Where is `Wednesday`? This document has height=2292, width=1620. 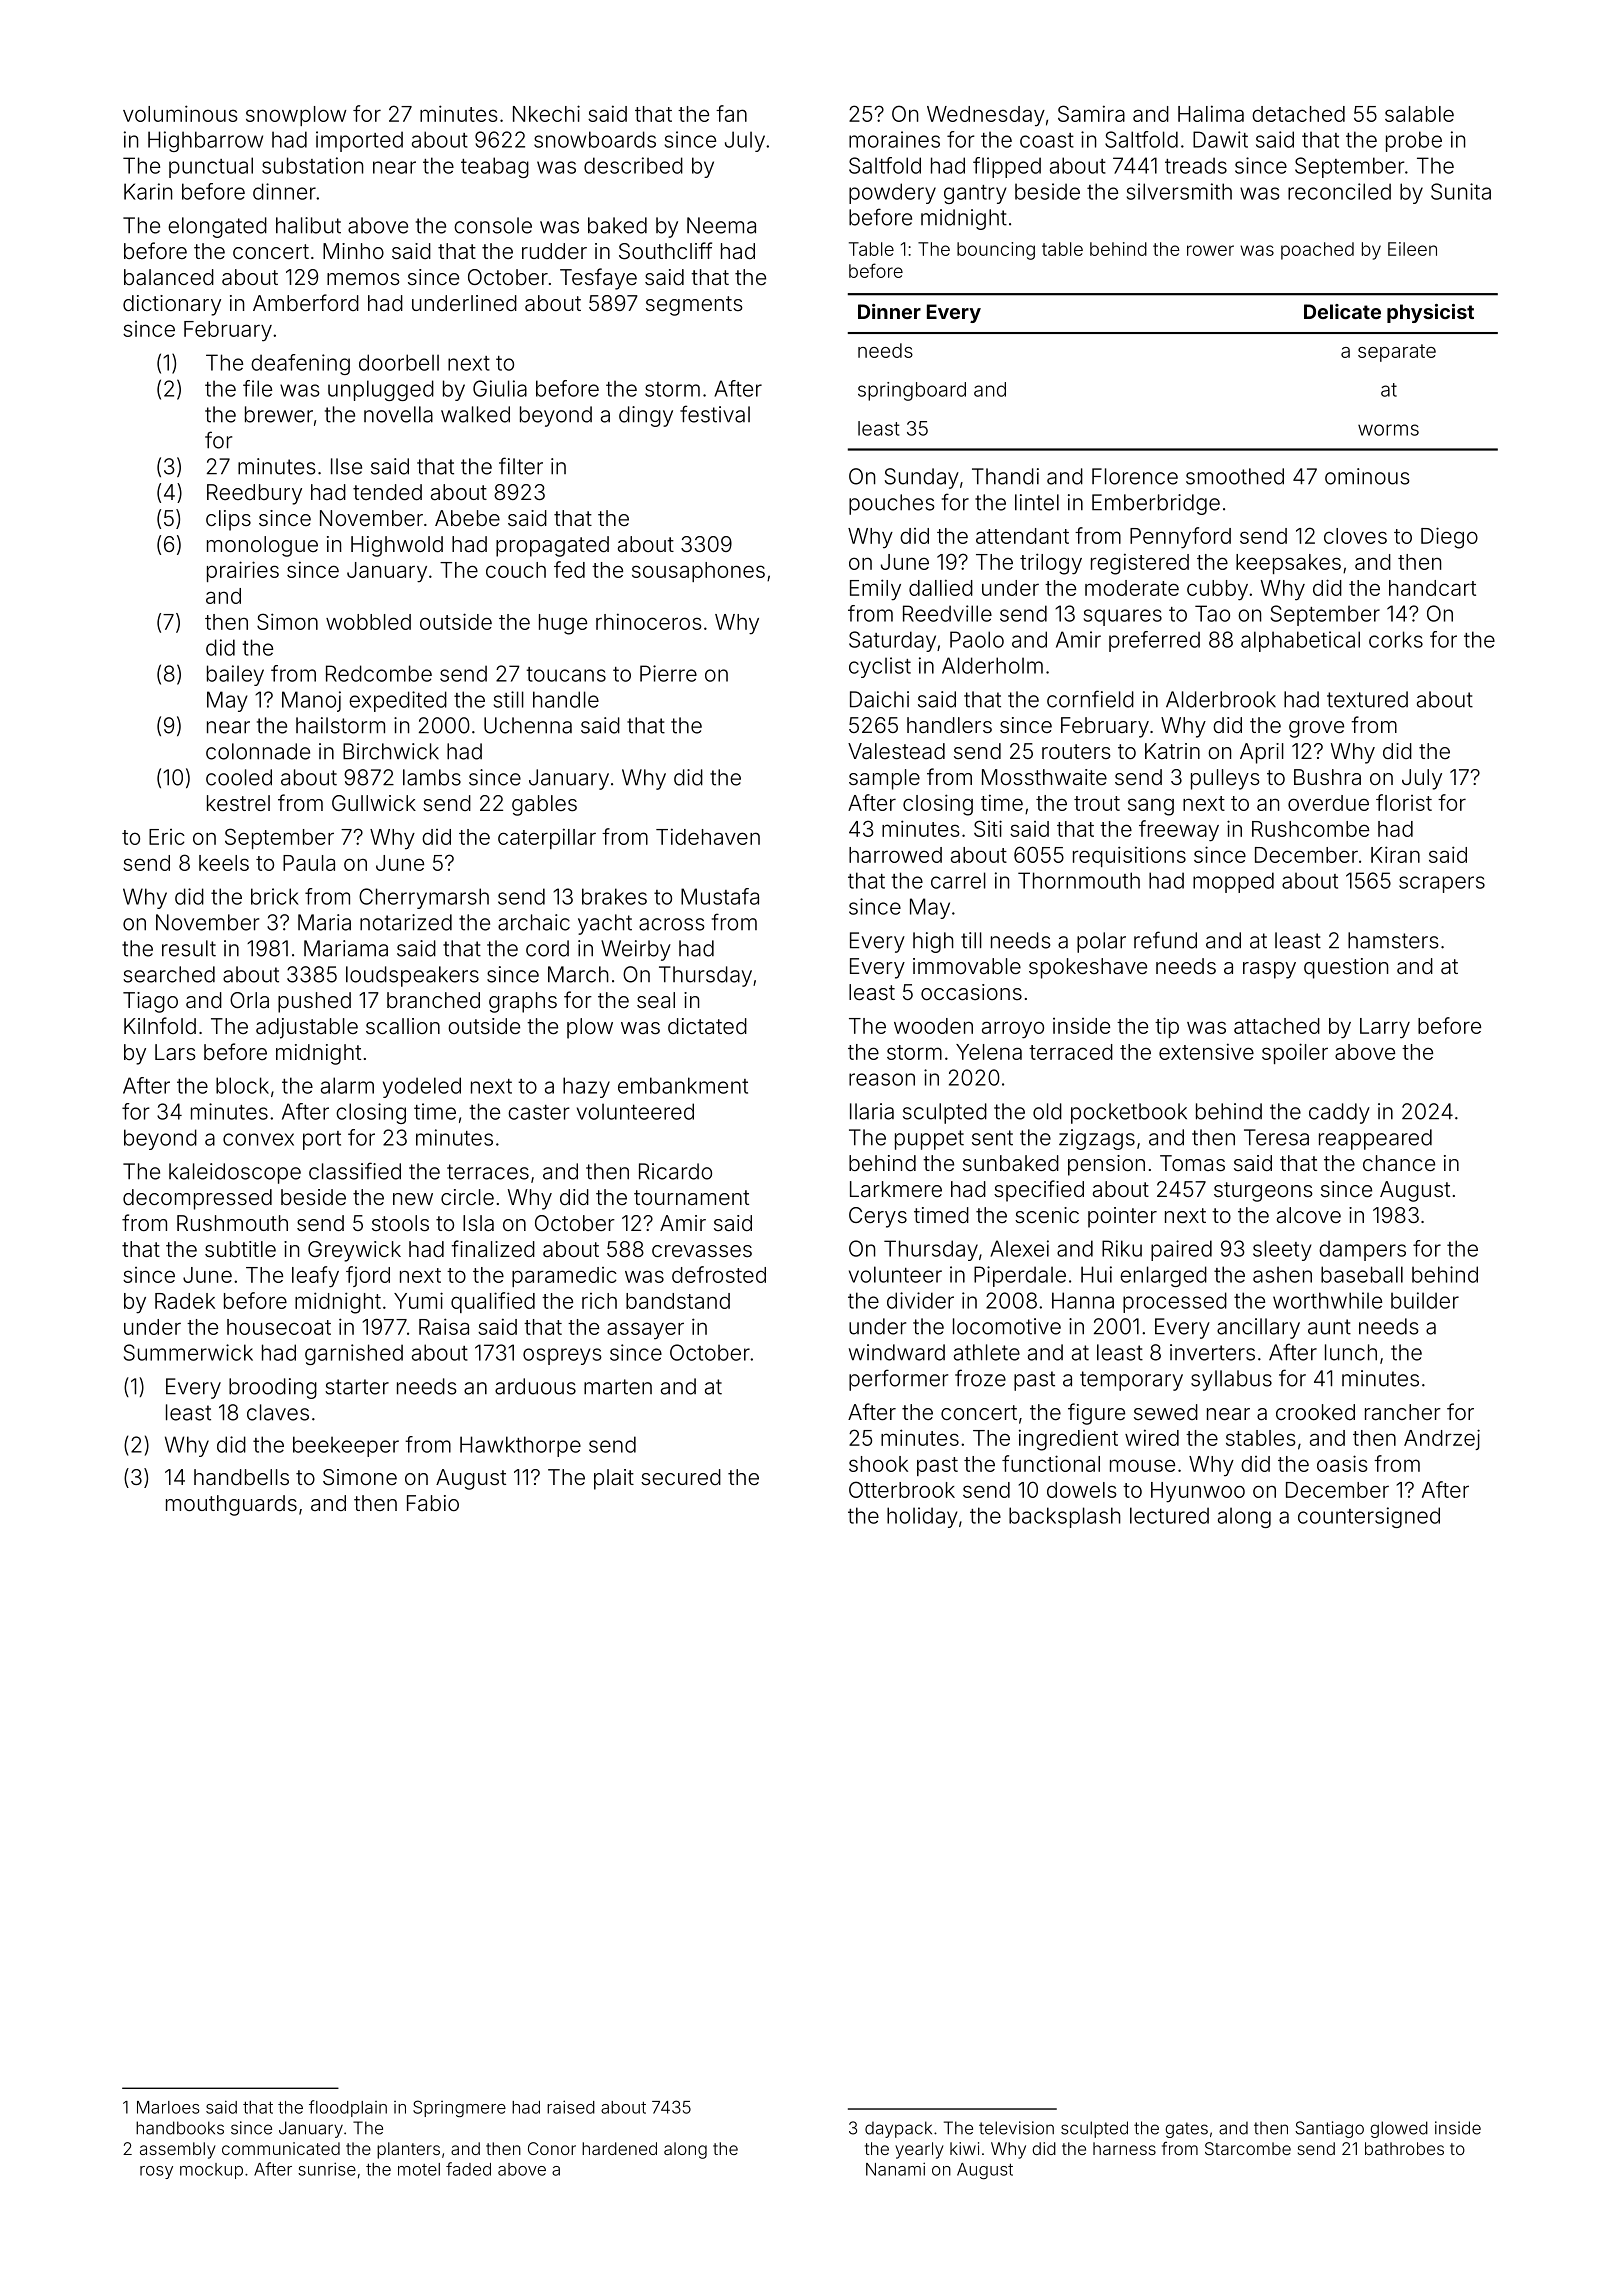
Wednesday is located at coordinates (986, 116).
